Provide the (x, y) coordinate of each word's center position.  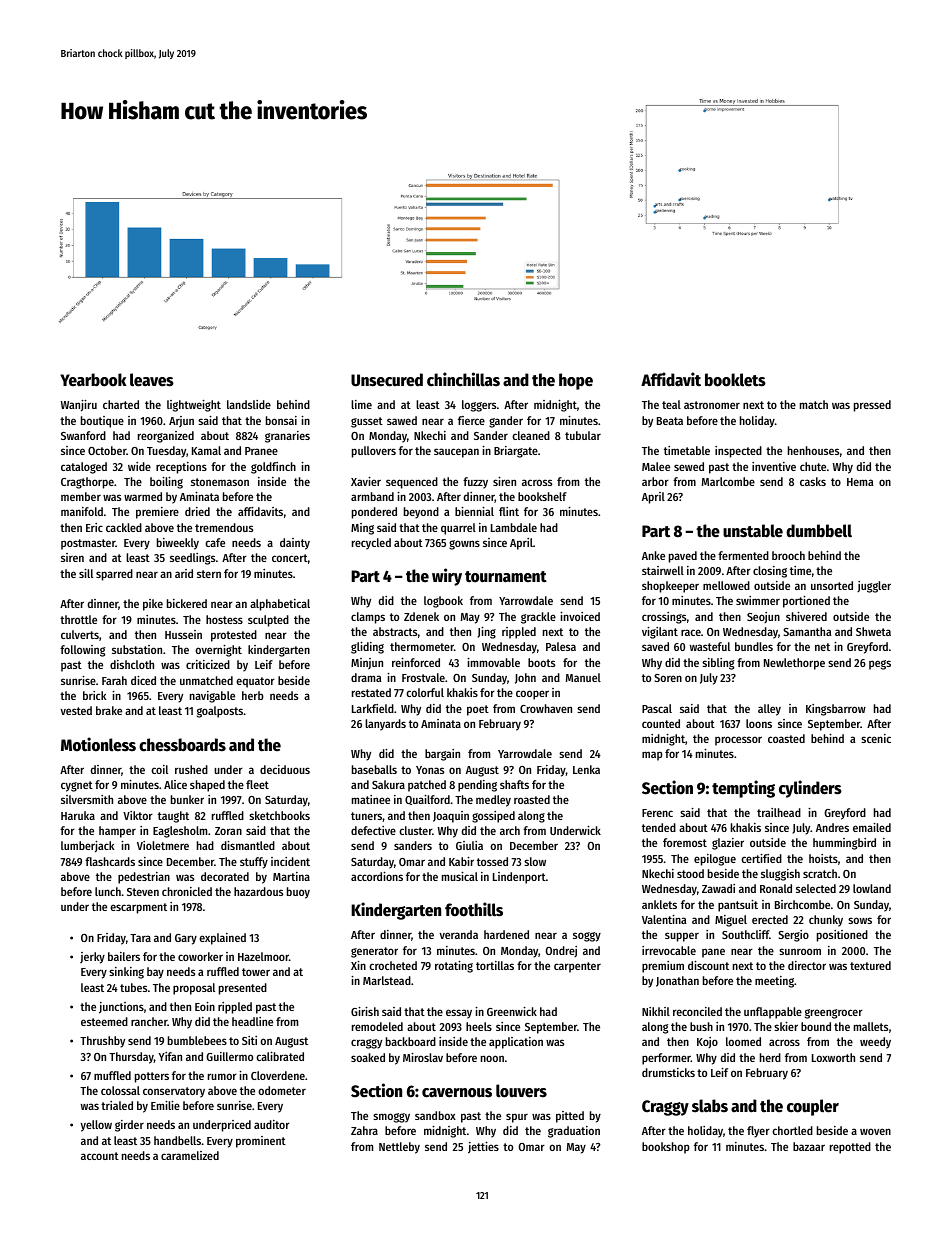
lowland (872, 888)
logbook (443, 602)
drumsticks (668, 1072)
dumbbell (819, 531)
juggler (874, 587)
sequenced (412, 483)
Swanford (83, 435)
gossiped (493, 817)
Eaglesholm (180, 832)
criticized (208, 664)
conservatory (174, 1092)
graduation (574, 1132)
